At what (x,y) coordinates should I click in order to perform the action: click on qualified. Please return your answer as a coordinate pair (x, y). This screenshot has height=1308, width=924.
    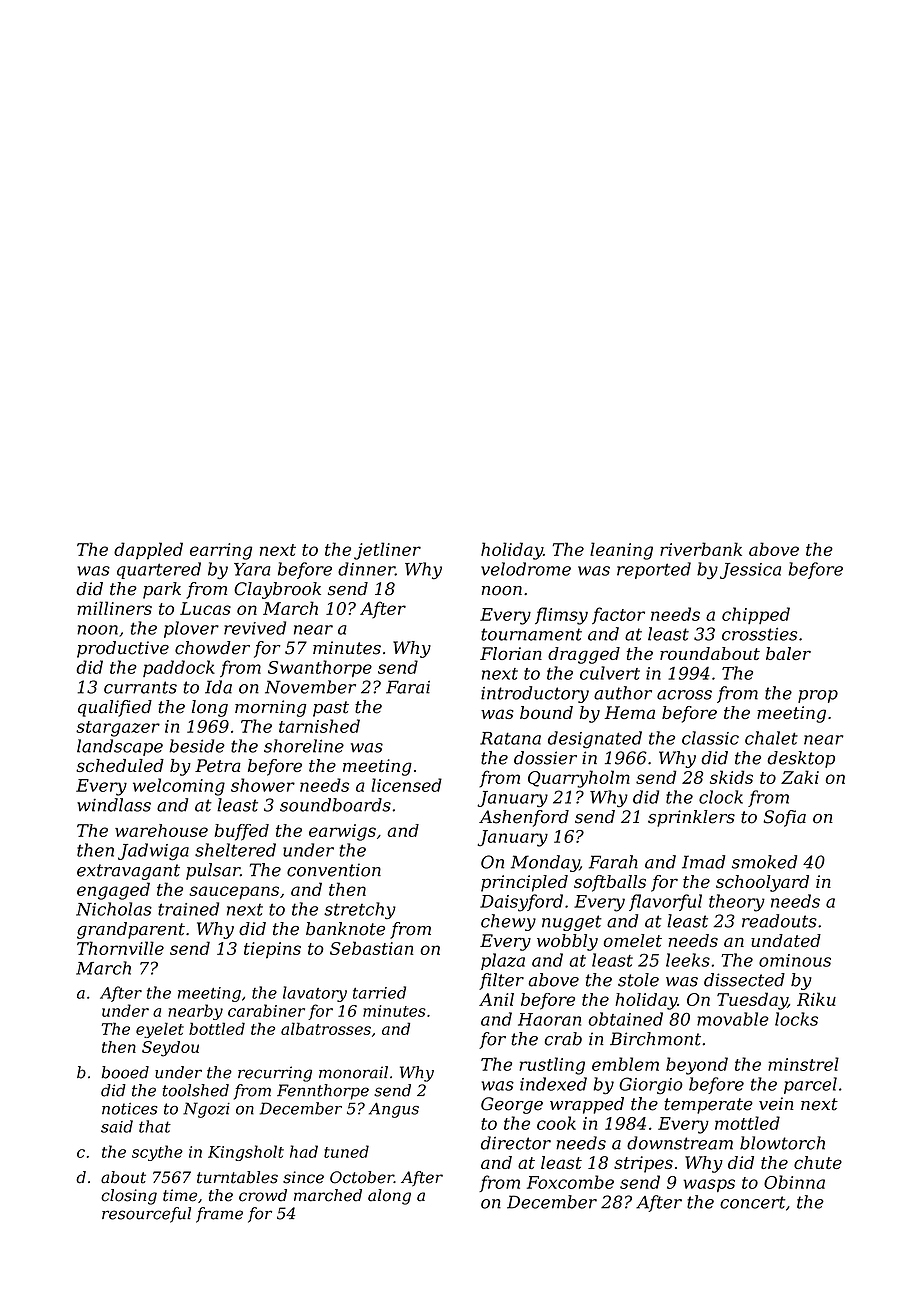
    Looking at the image, I should click on (115, 708).
